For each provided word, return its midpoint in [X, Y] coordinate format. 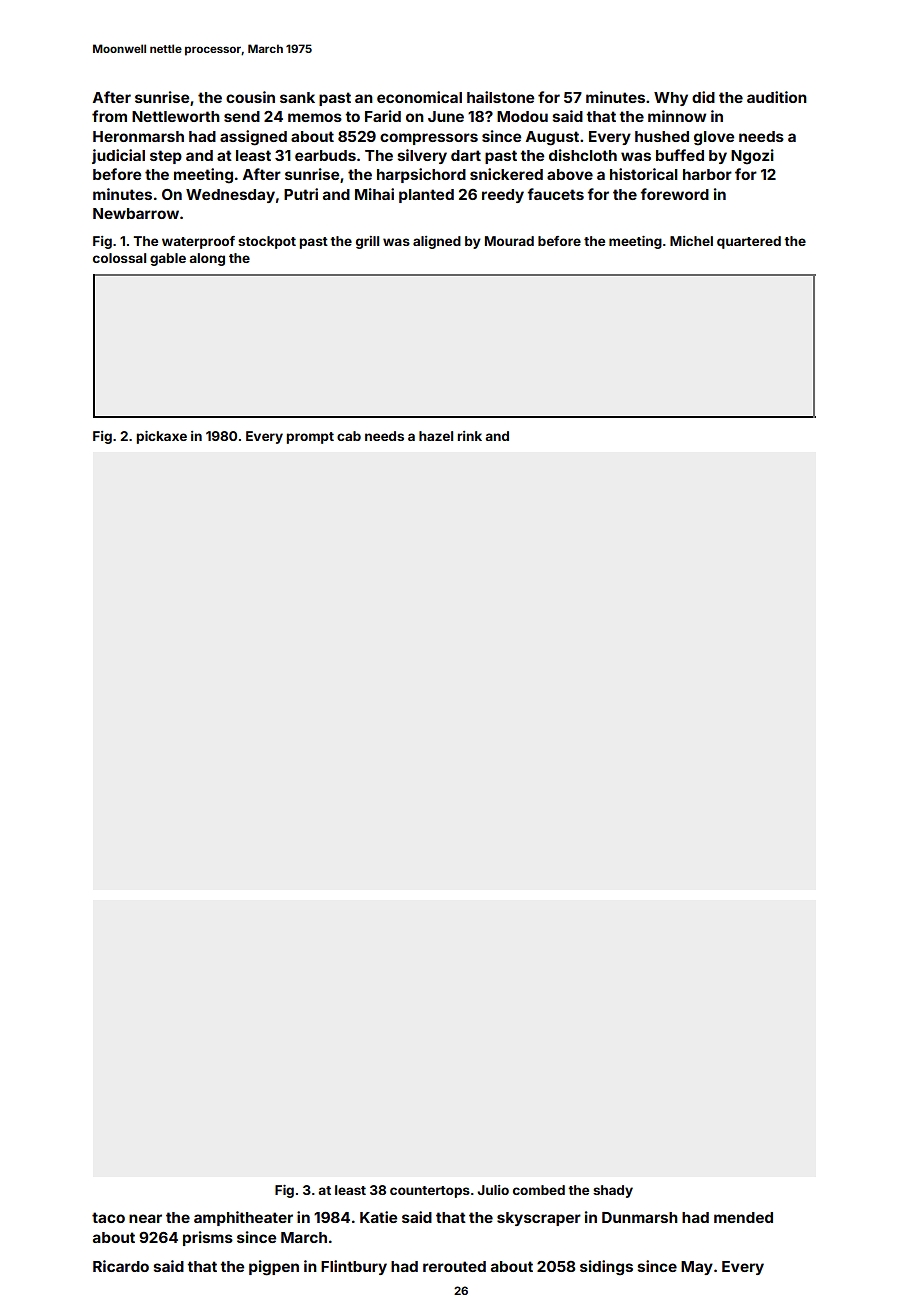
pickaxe [162, 437]
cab [349, 436]
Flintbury [354, 1267]
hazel [436, 436]
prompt [310, 438]
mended [743, 1217]
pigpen [274, 1268]
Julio [493, 1190]
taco [108, 1217]
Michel [691, 241]
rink [470, 436]
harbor [707, 174]
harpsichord [421, 175]
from [109, 116]
